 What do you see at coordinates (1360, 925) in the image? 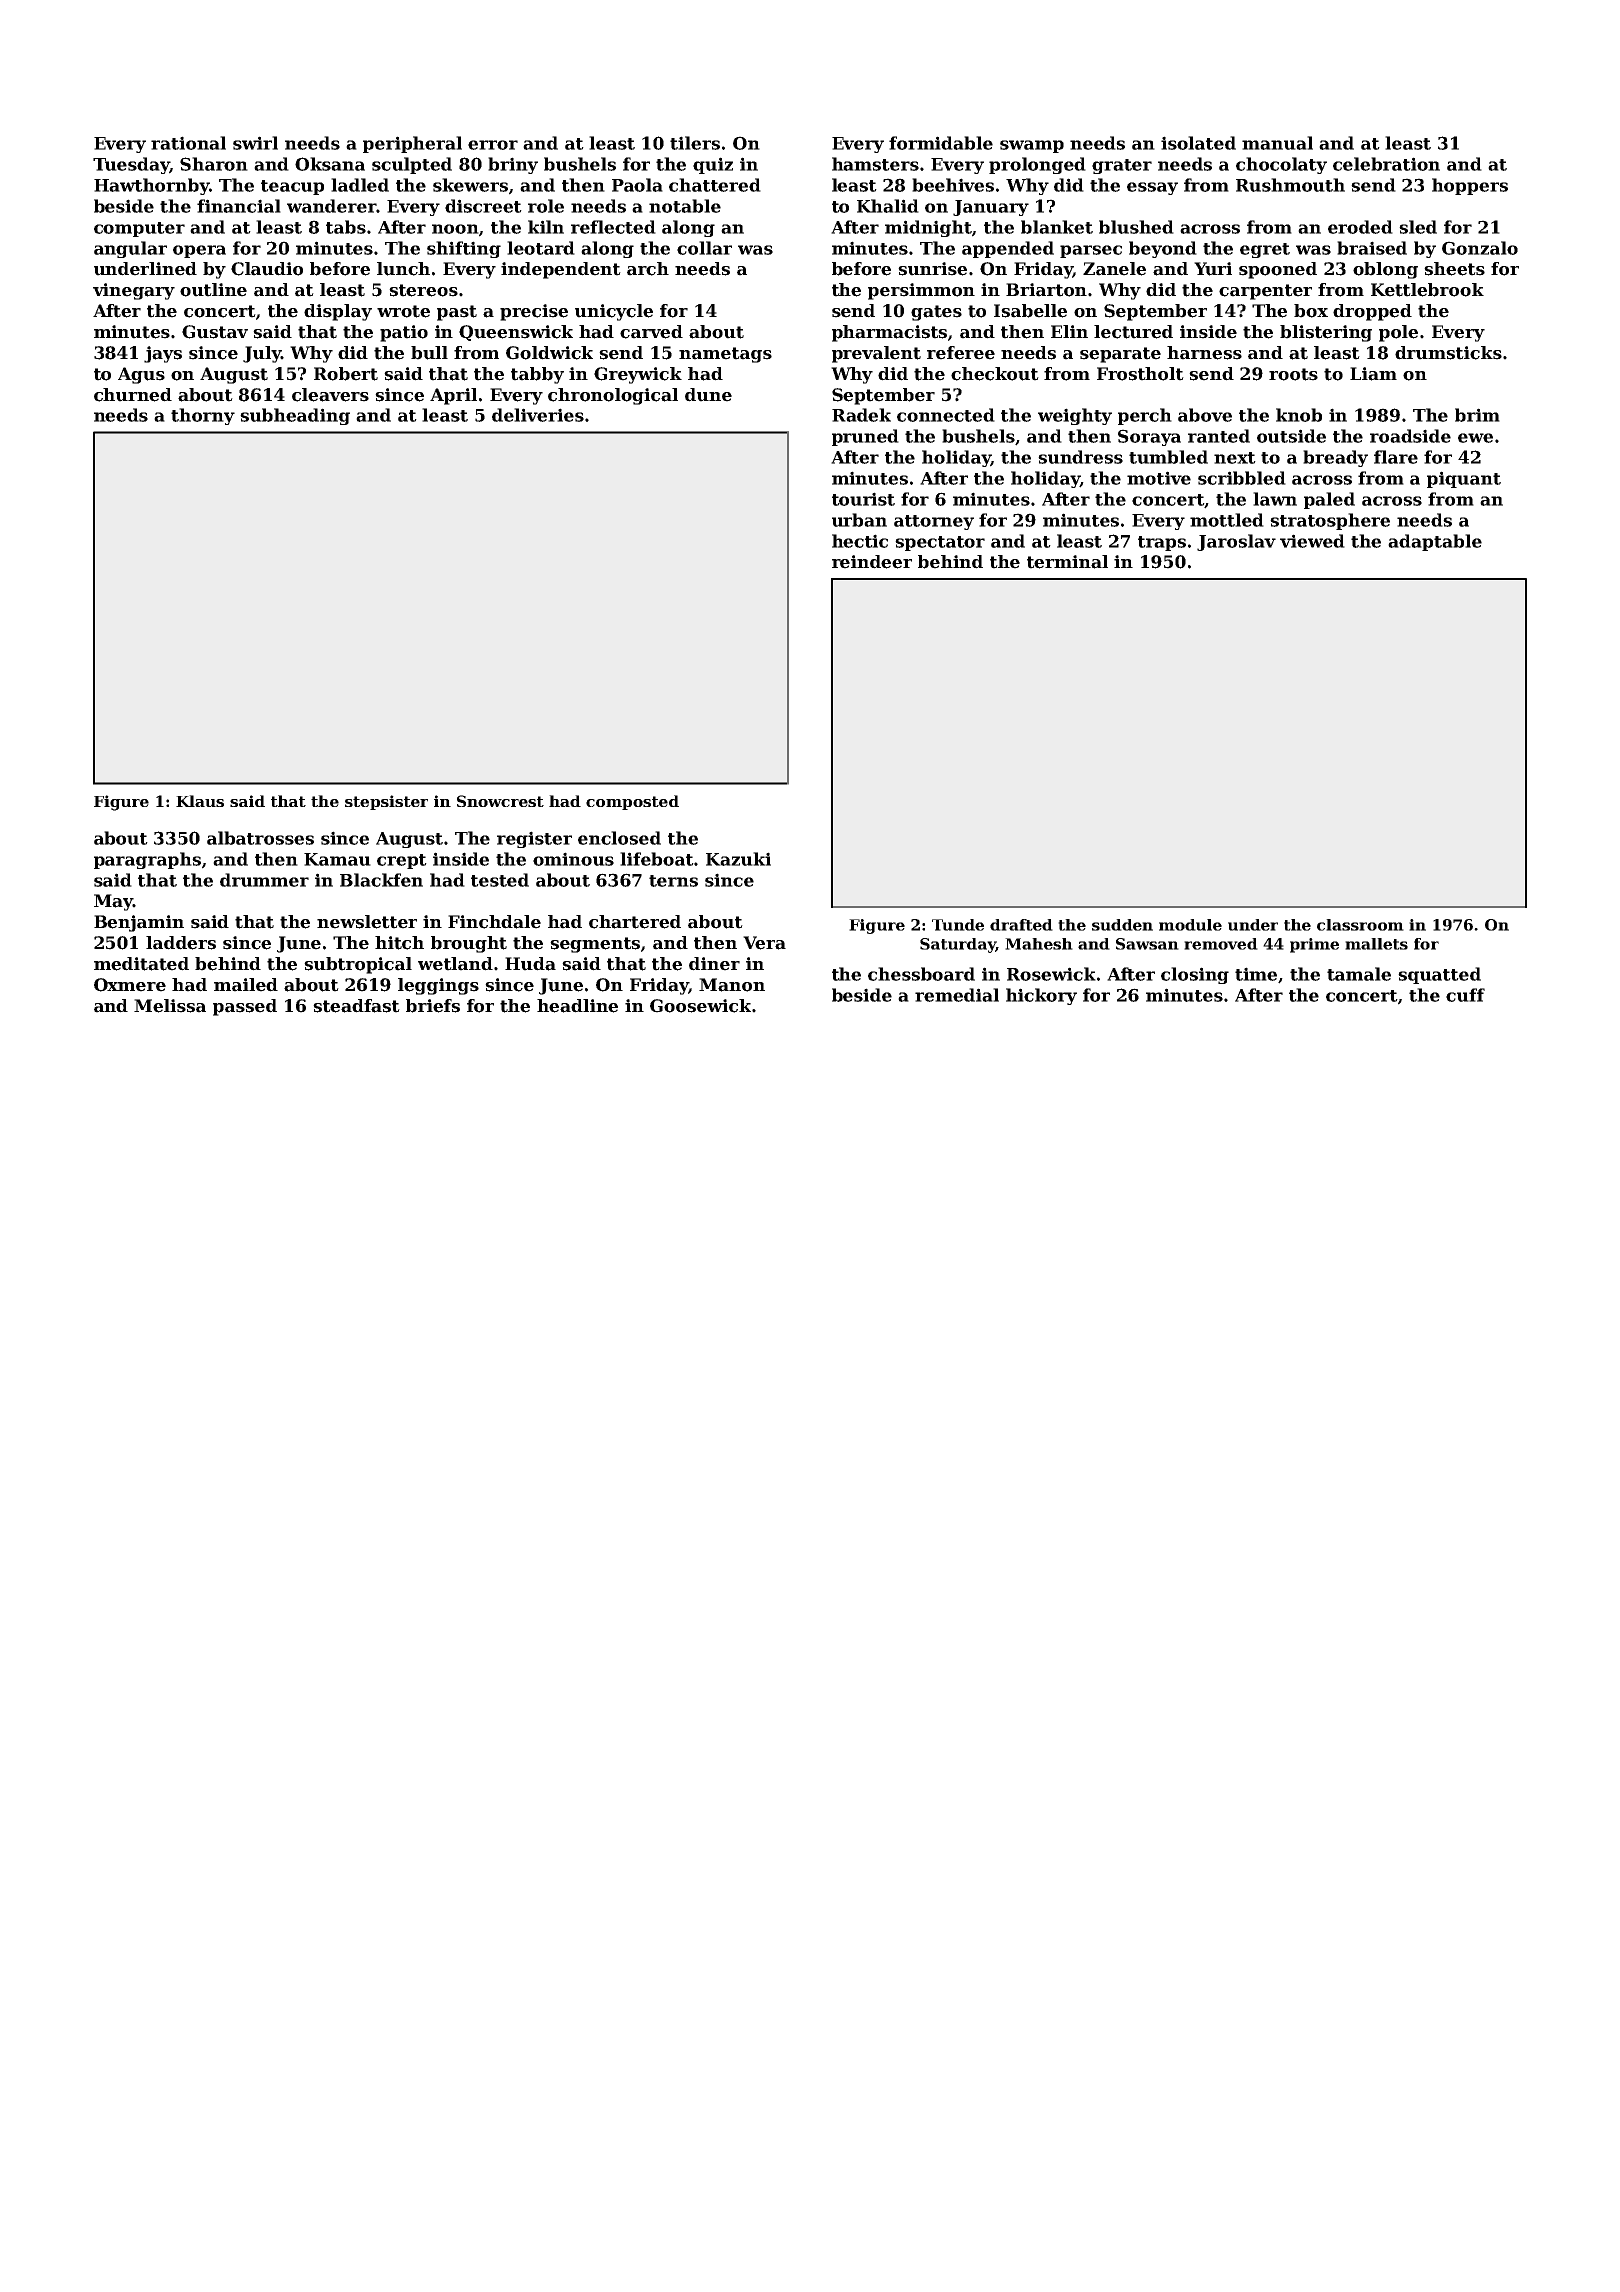
I see `classroom` at bounding box center [1360, 925].
